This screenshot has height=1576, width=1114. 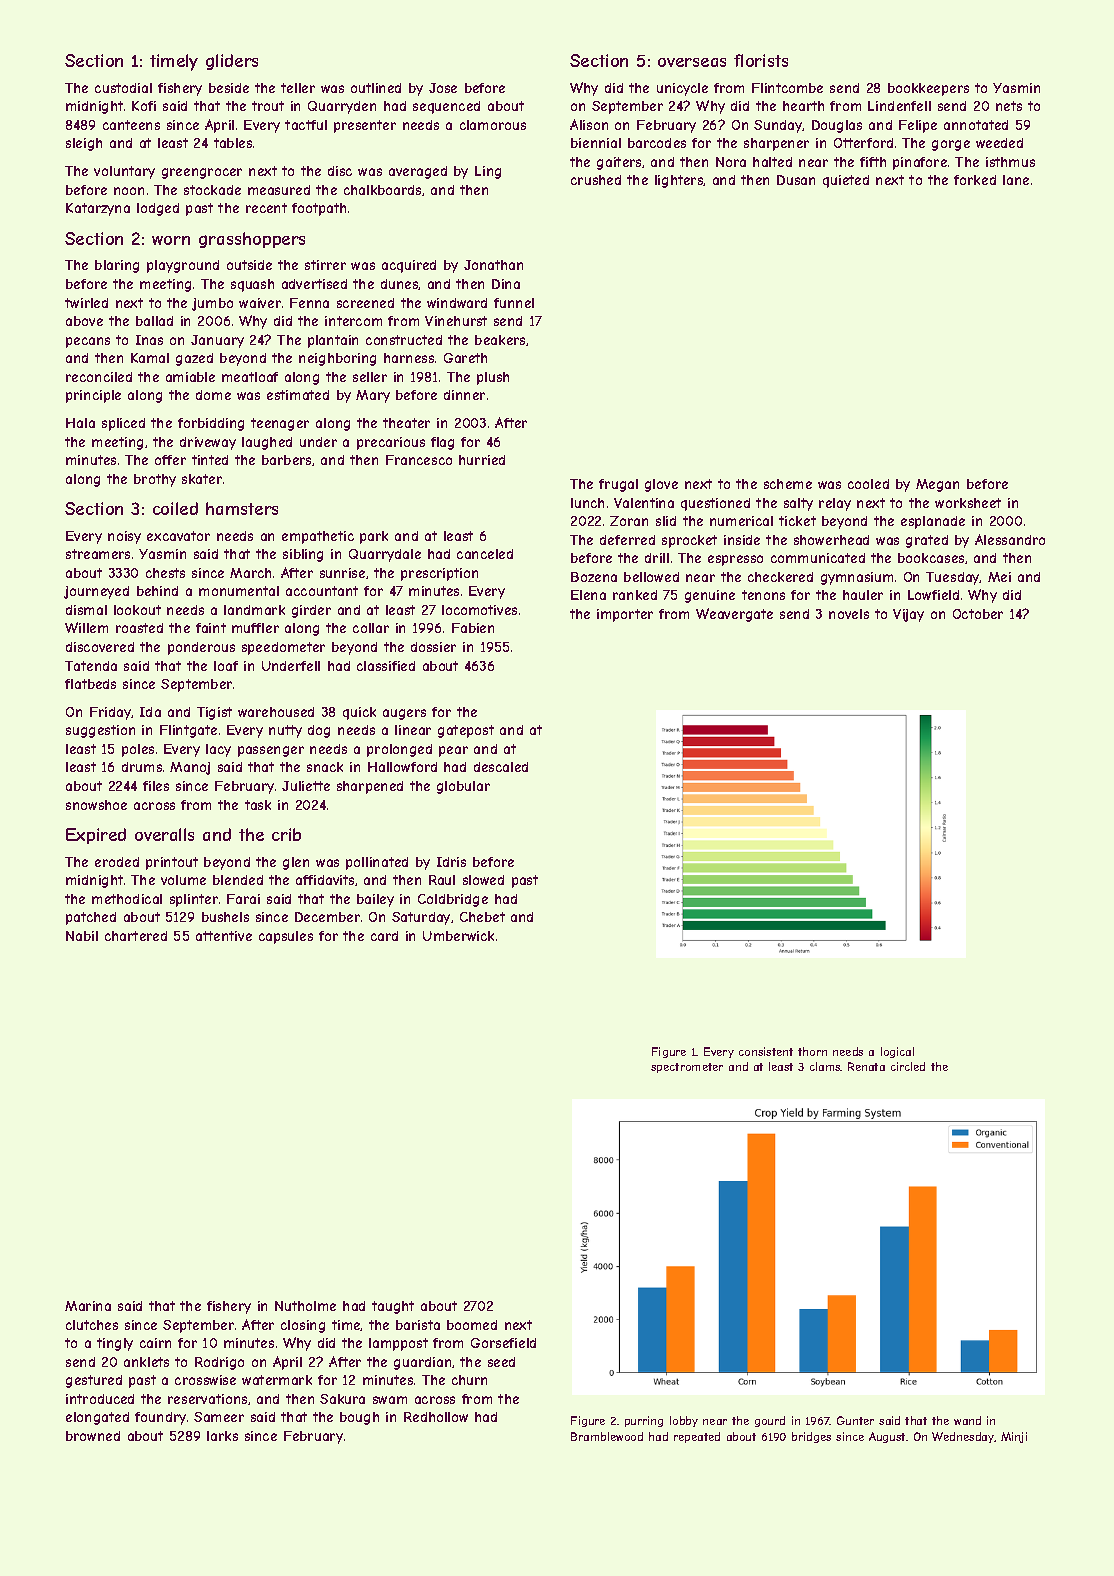 What do you see at coordinates (305, 1306) in the screenshot?
I see `Nutholme` at bounding box center [305, 1306].
